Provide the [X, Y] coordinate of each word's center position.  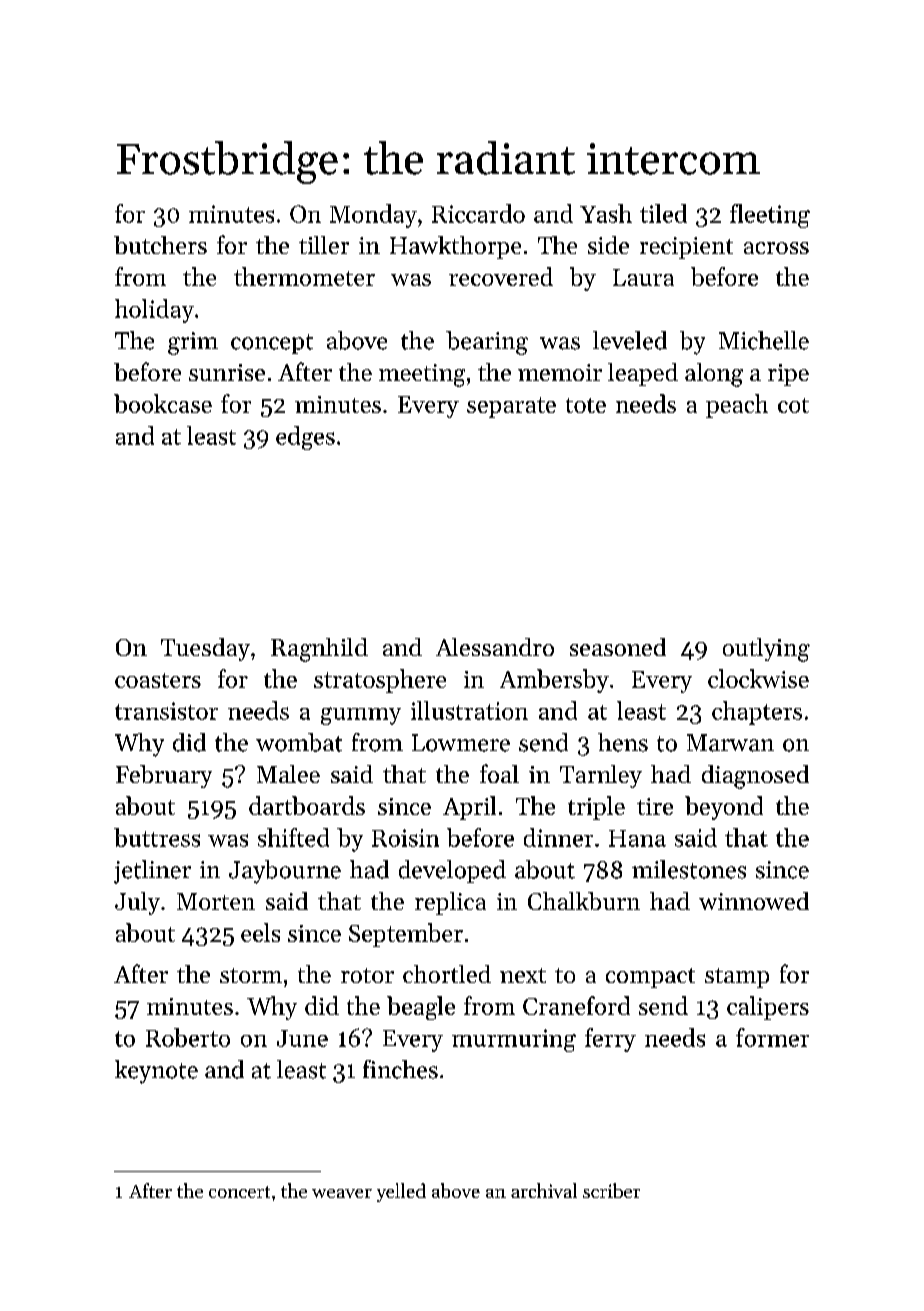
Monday [373, 216]
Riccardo [478, 213]
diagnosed [755, 777]
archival [544, 1190]
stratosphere [380, 681]
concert [239, 1192]
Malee [288, 774]
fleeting [770, 216]
